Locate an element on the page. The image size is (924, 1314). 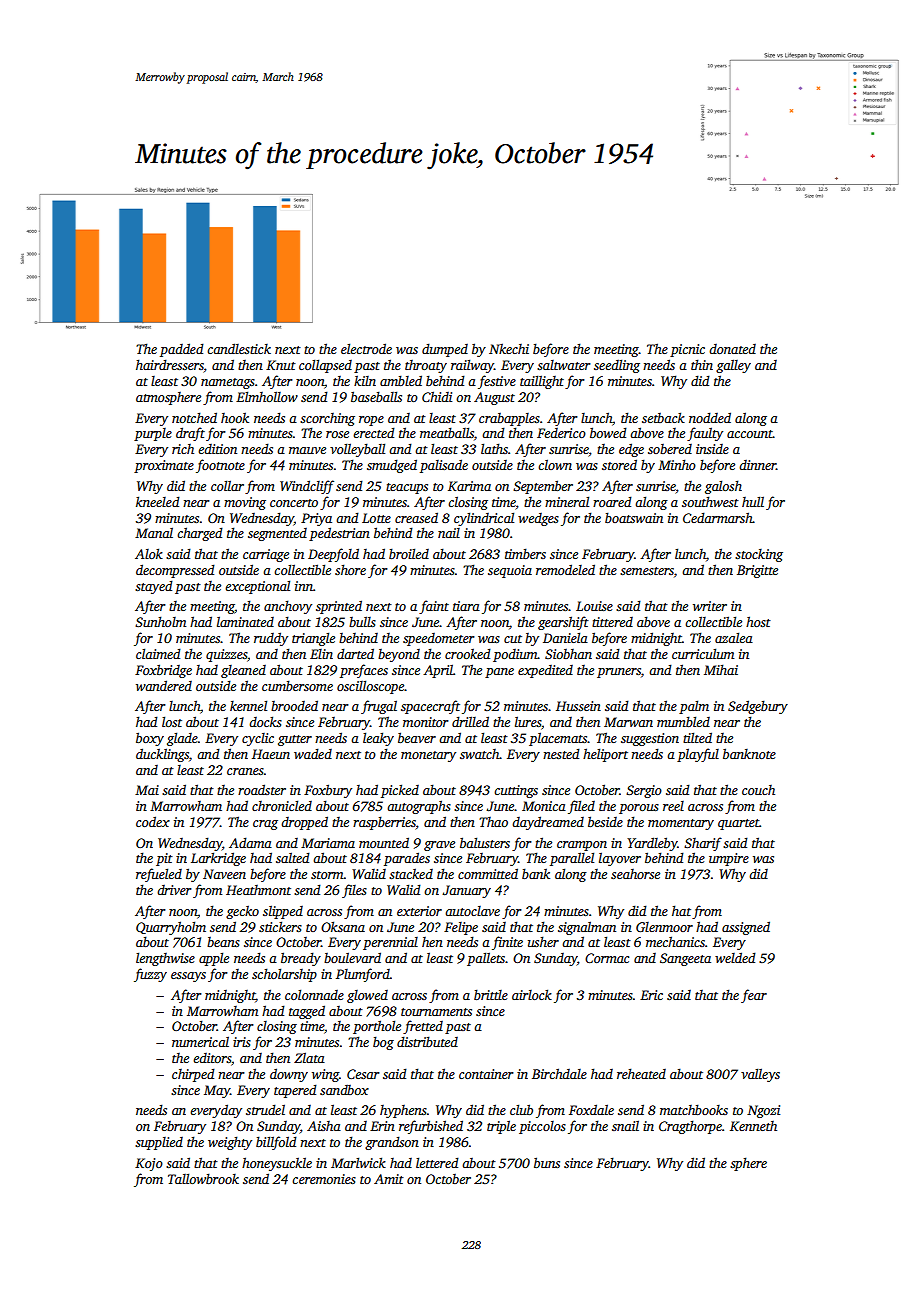
quartet is located at coordinates (739, 824).
